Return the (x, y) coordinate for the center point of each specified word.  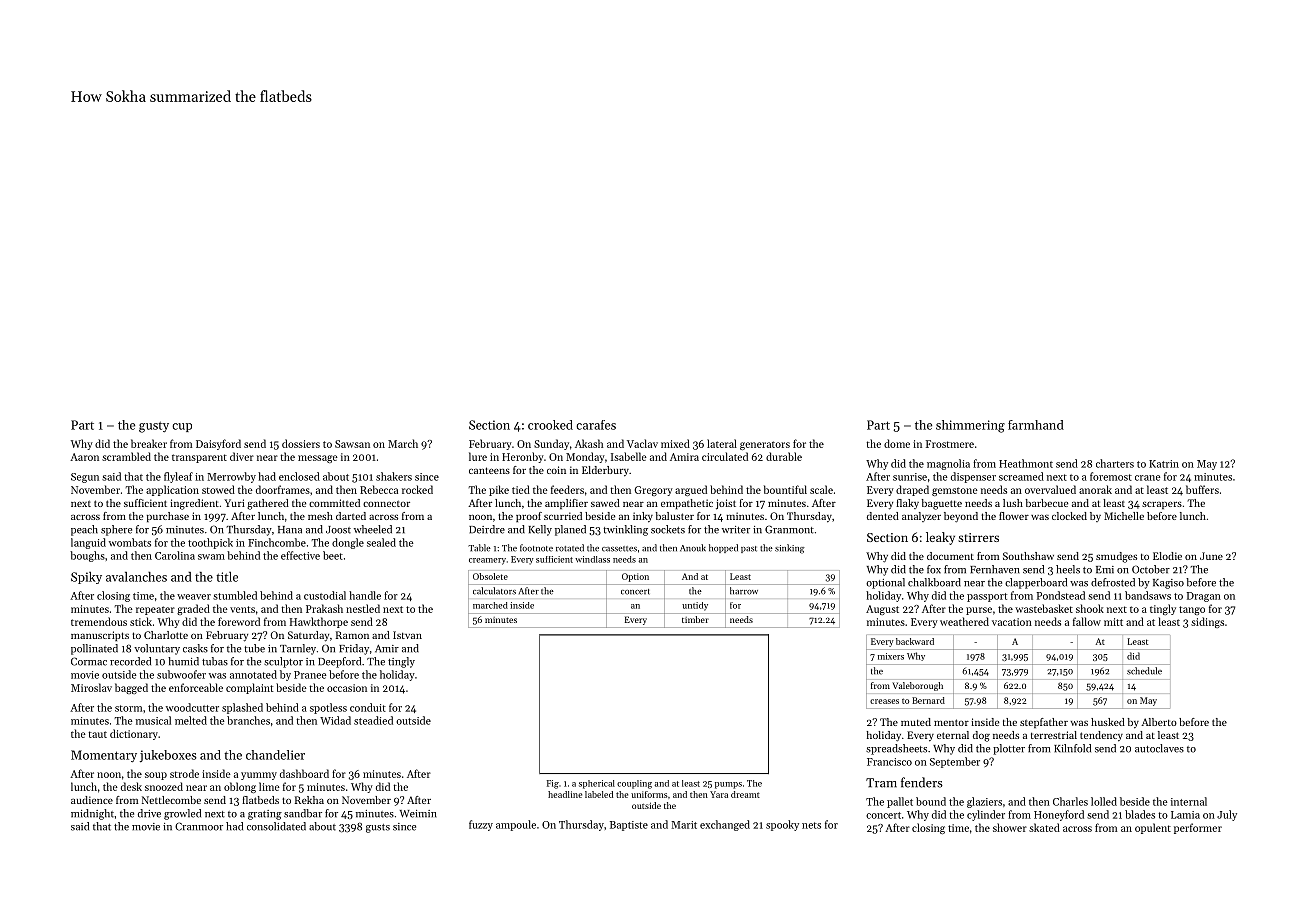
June (1211, 556)
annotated (253, 674)
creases (884, 701)
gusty (154, 427)
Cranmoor (199, 826)
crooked (550, 425)
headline (565, 794)
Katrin (1164, 464)
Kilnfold (1072, 748)
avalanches (136, 577)
